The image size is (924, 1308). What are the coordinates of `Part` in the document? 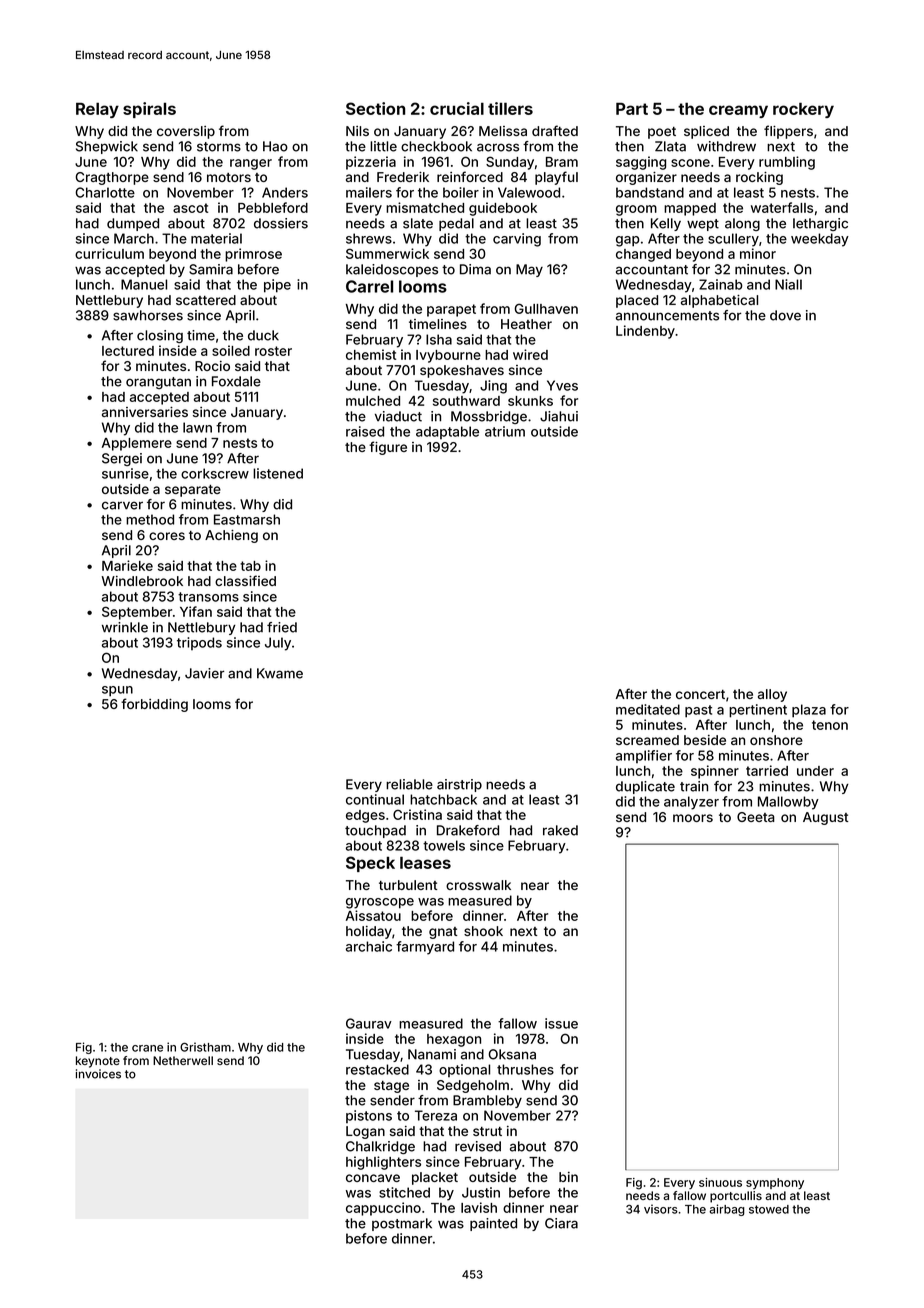 It's located at (632, 109).
